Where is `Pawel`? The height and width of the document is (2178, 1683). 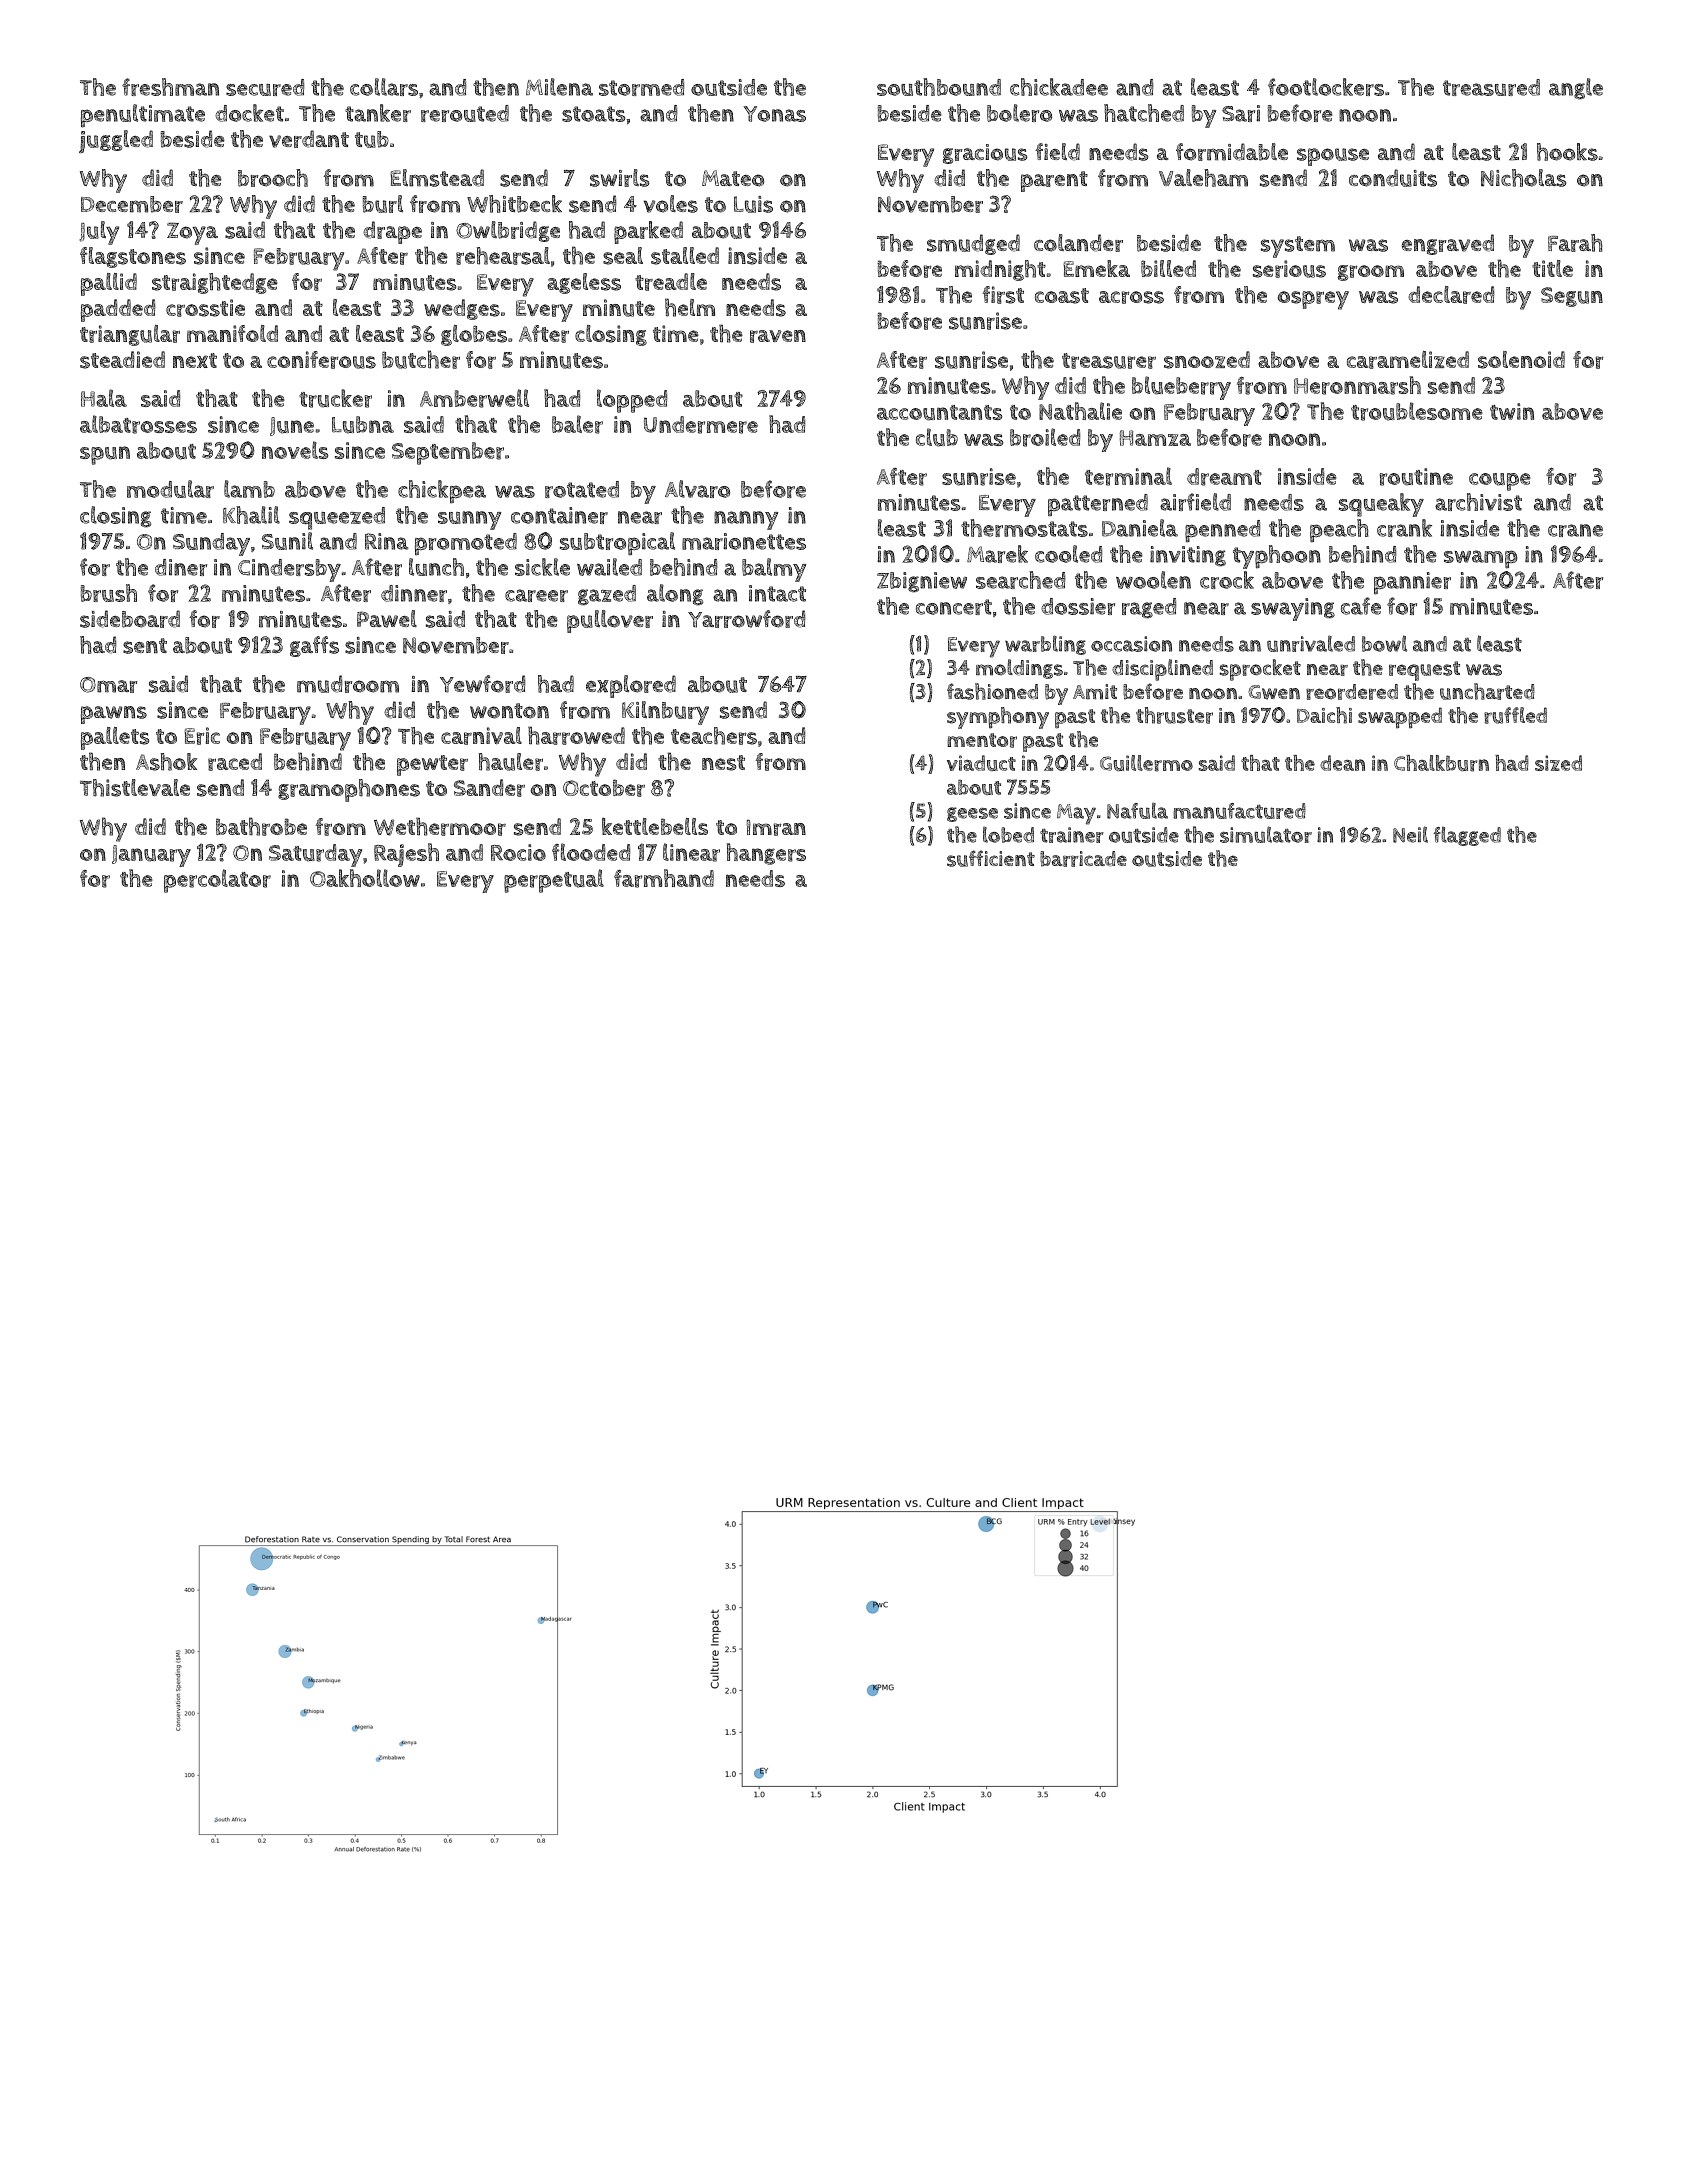
Pawel is located at coordinates (387, 619).
